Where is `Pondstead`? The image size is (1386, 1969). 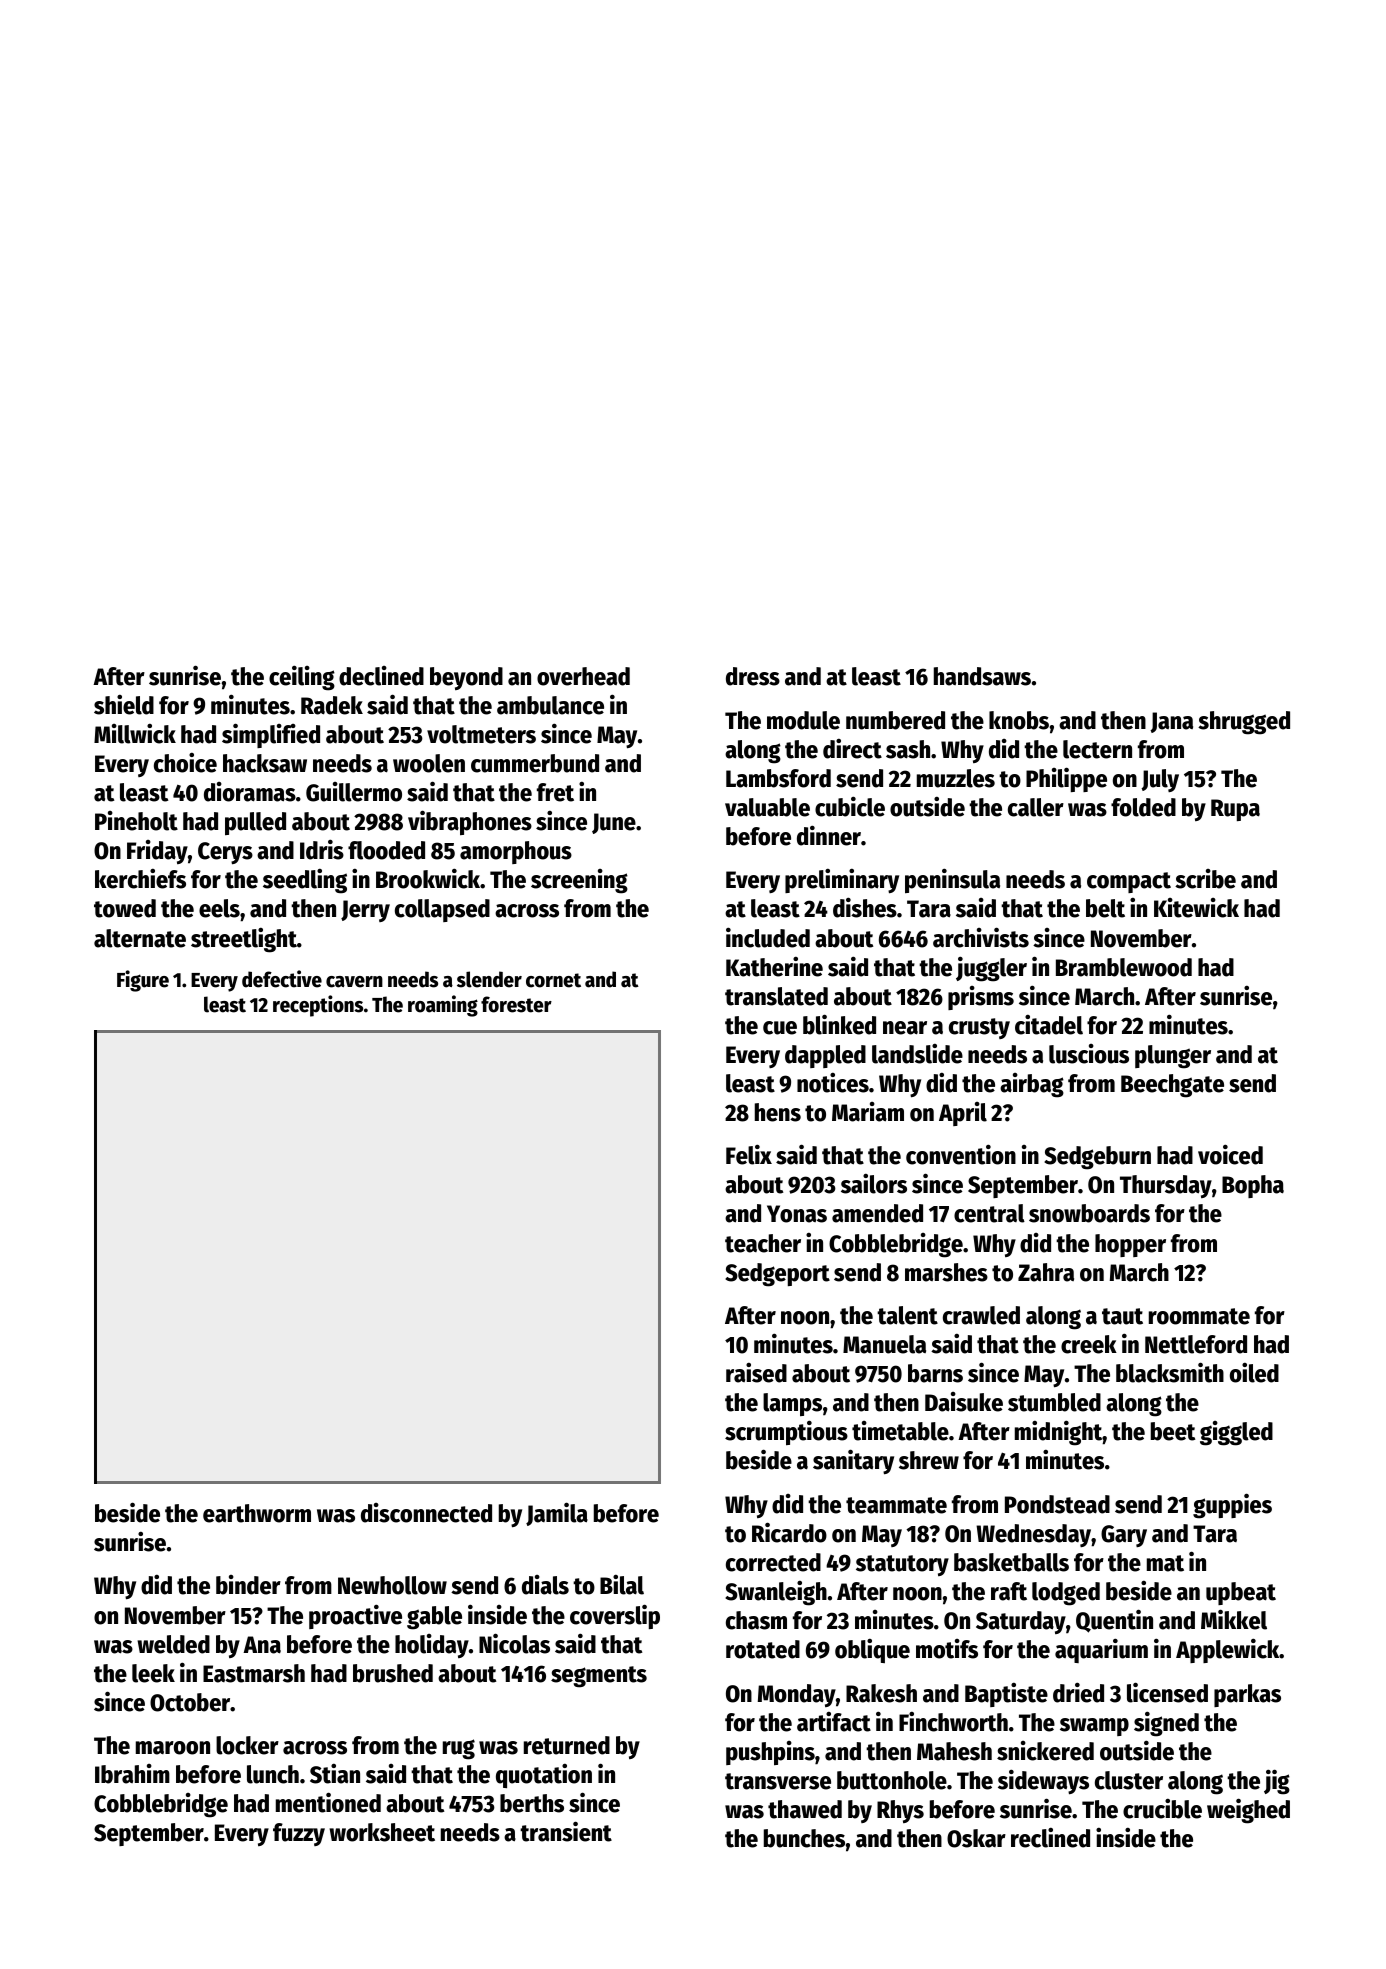
Pondstead is located at coordinates (1057, 1504).
